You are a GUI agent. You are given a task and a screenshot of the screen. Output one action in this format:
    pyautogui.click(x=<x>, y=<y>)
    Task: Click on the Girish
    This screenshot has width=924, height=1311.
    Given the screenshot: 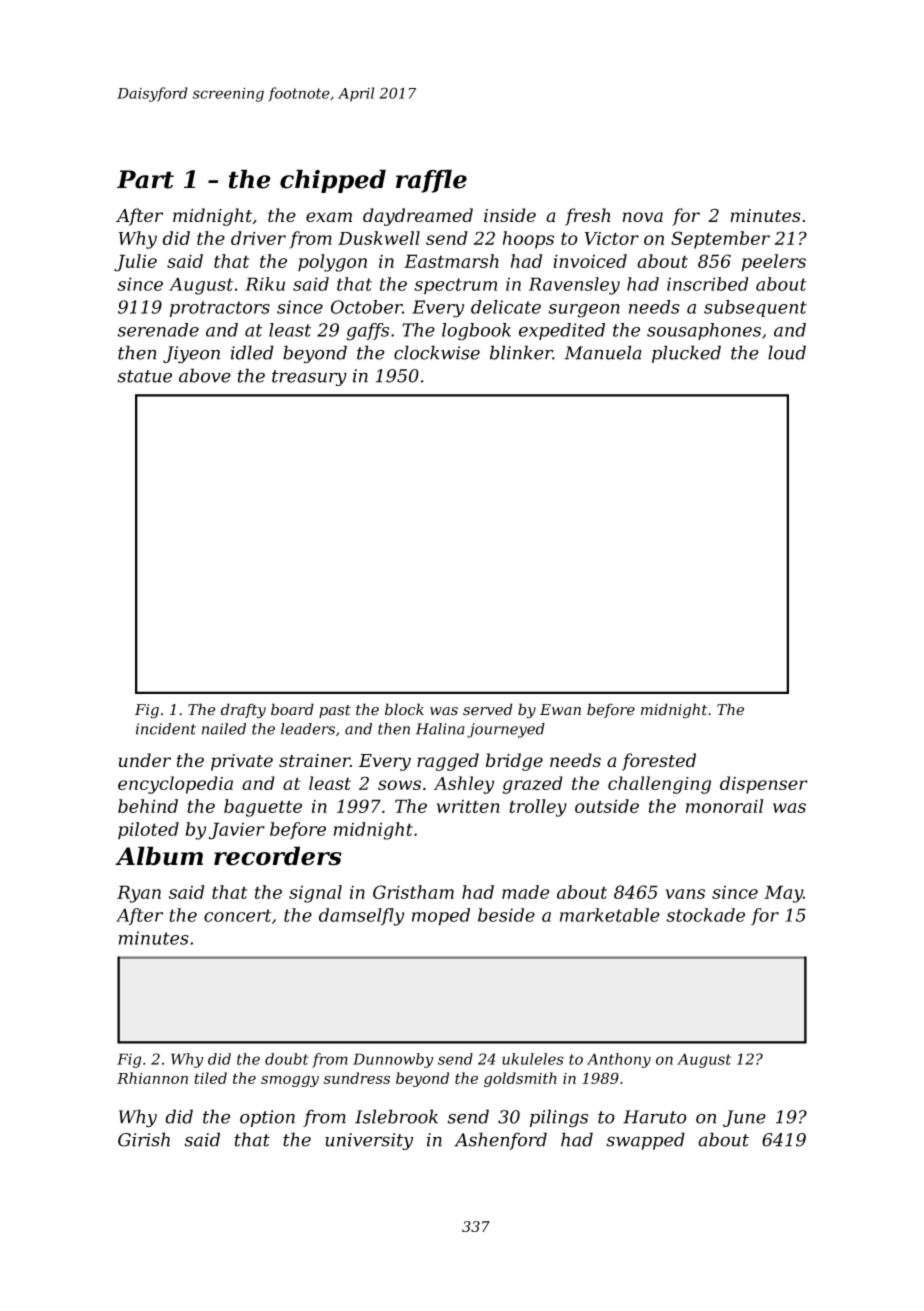 What is the action you would take?
    pyautogui.click(x=144, y=1139)
